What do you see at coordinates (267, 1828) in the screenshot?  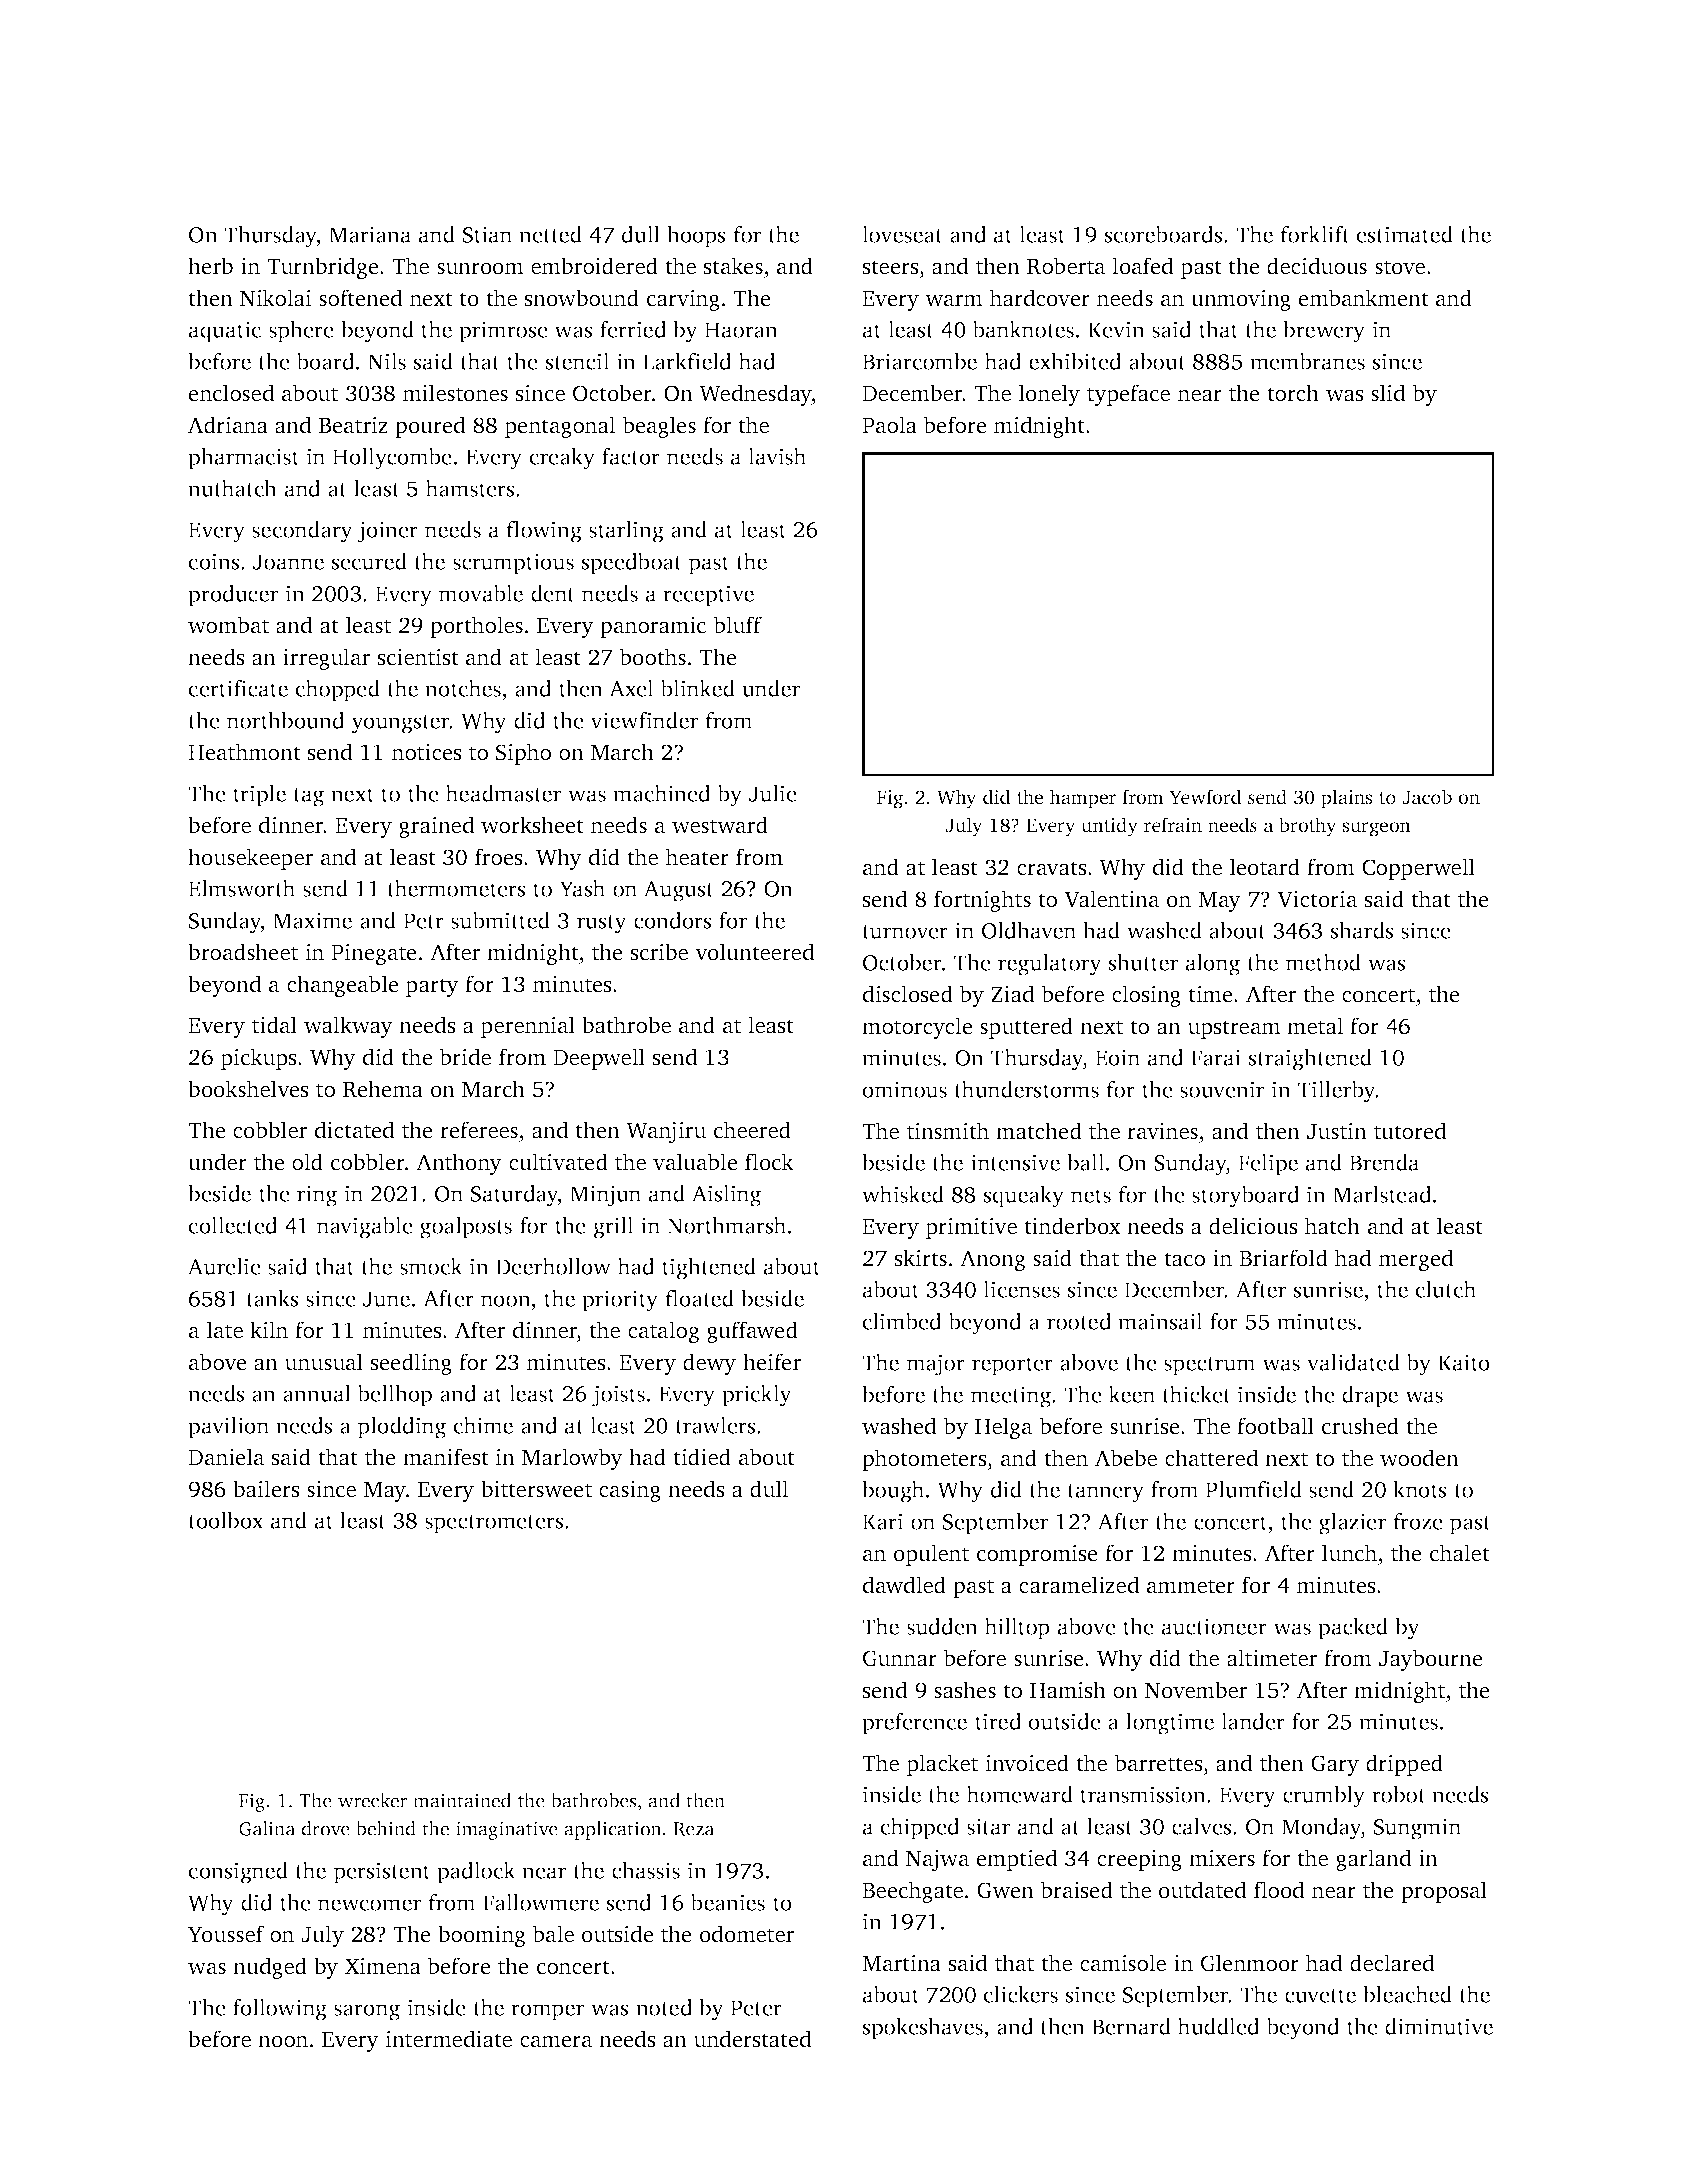 I see `Galina` at bounding box center [267, 1828].
